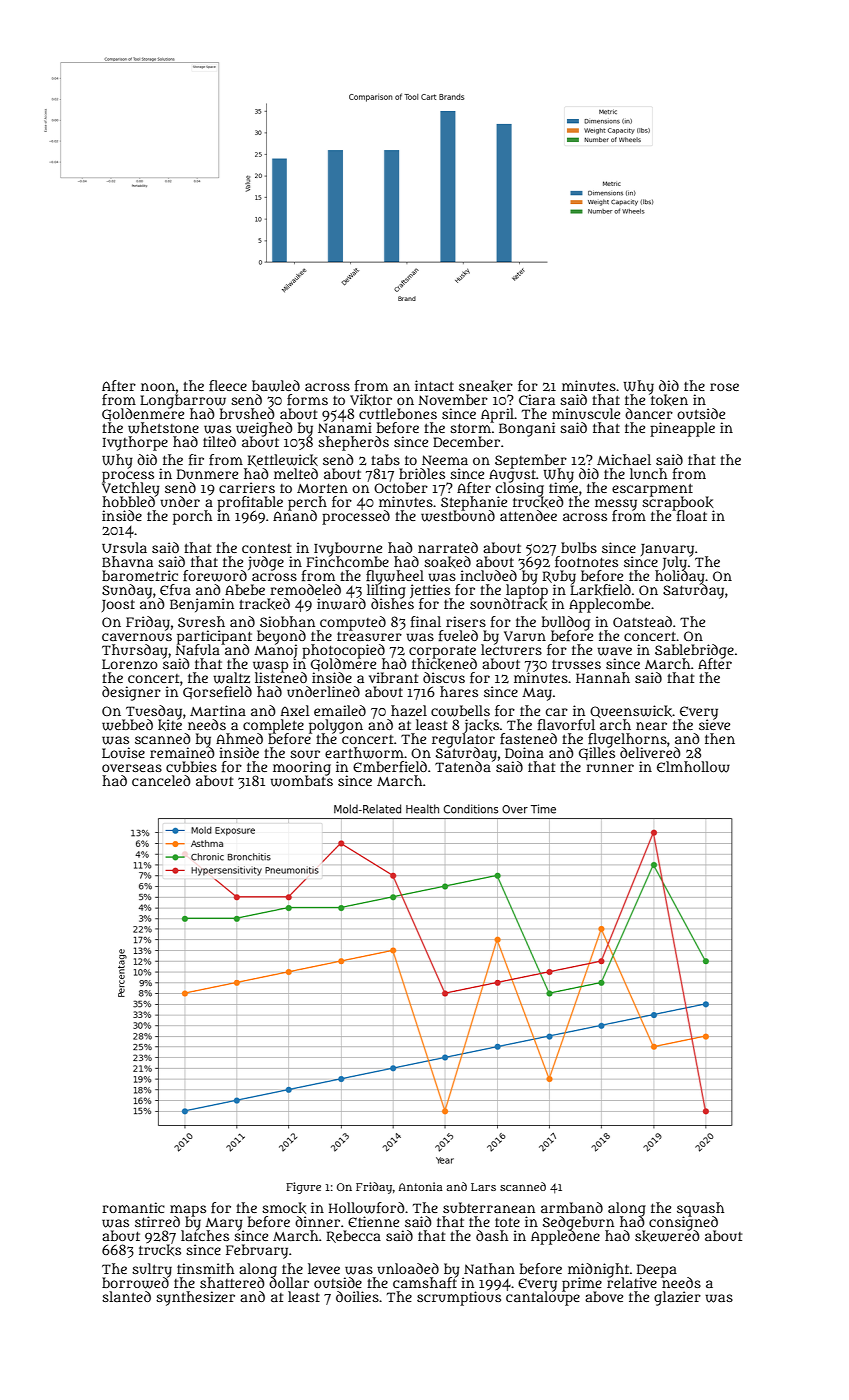 The image size is (849, 1400). Describe the element at coordinates (188, 1211) in the document. I see `maps` at that location.
